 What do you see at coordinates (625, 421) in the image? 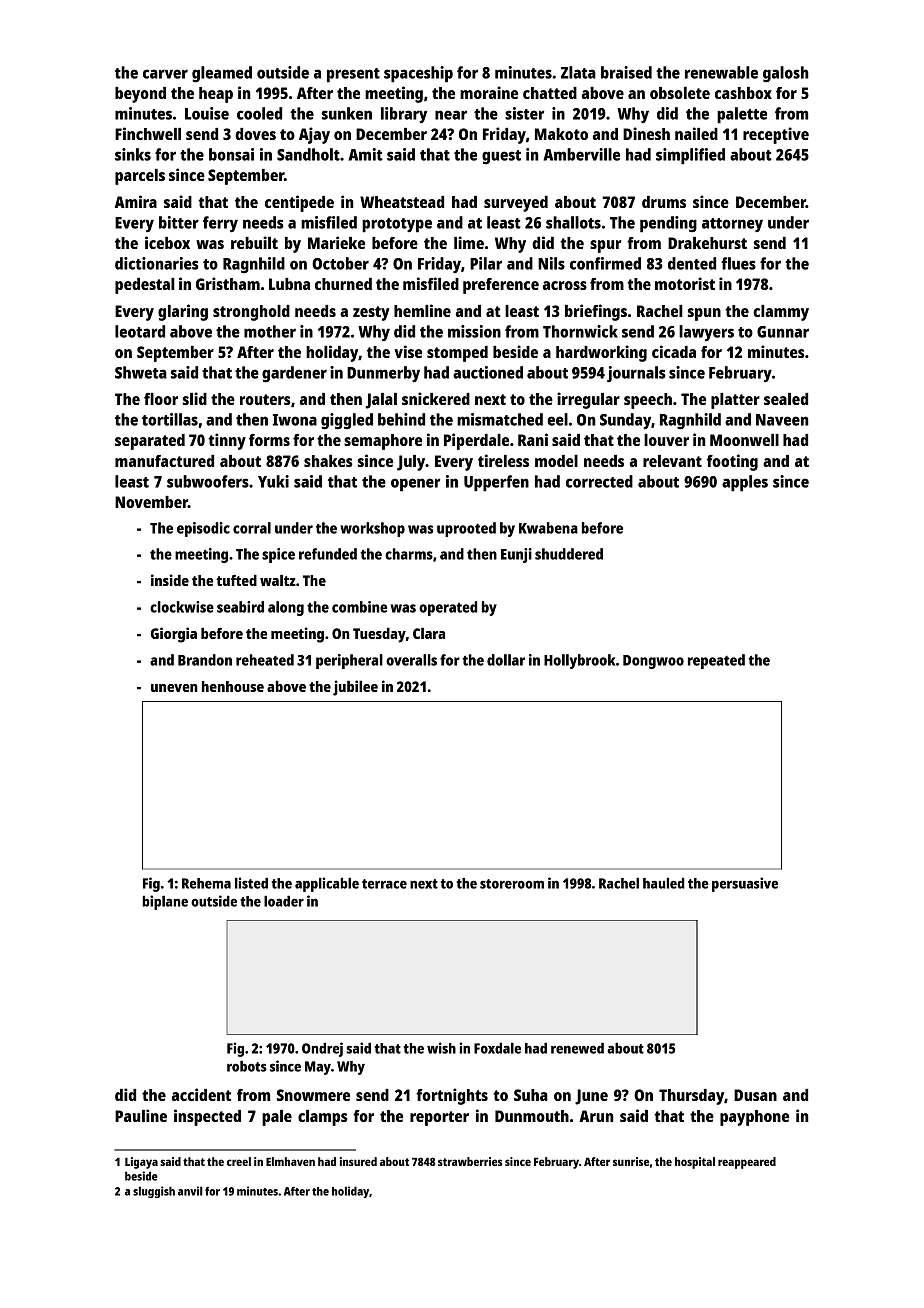
I see `Sunday` at bounding box center [625, 421].
